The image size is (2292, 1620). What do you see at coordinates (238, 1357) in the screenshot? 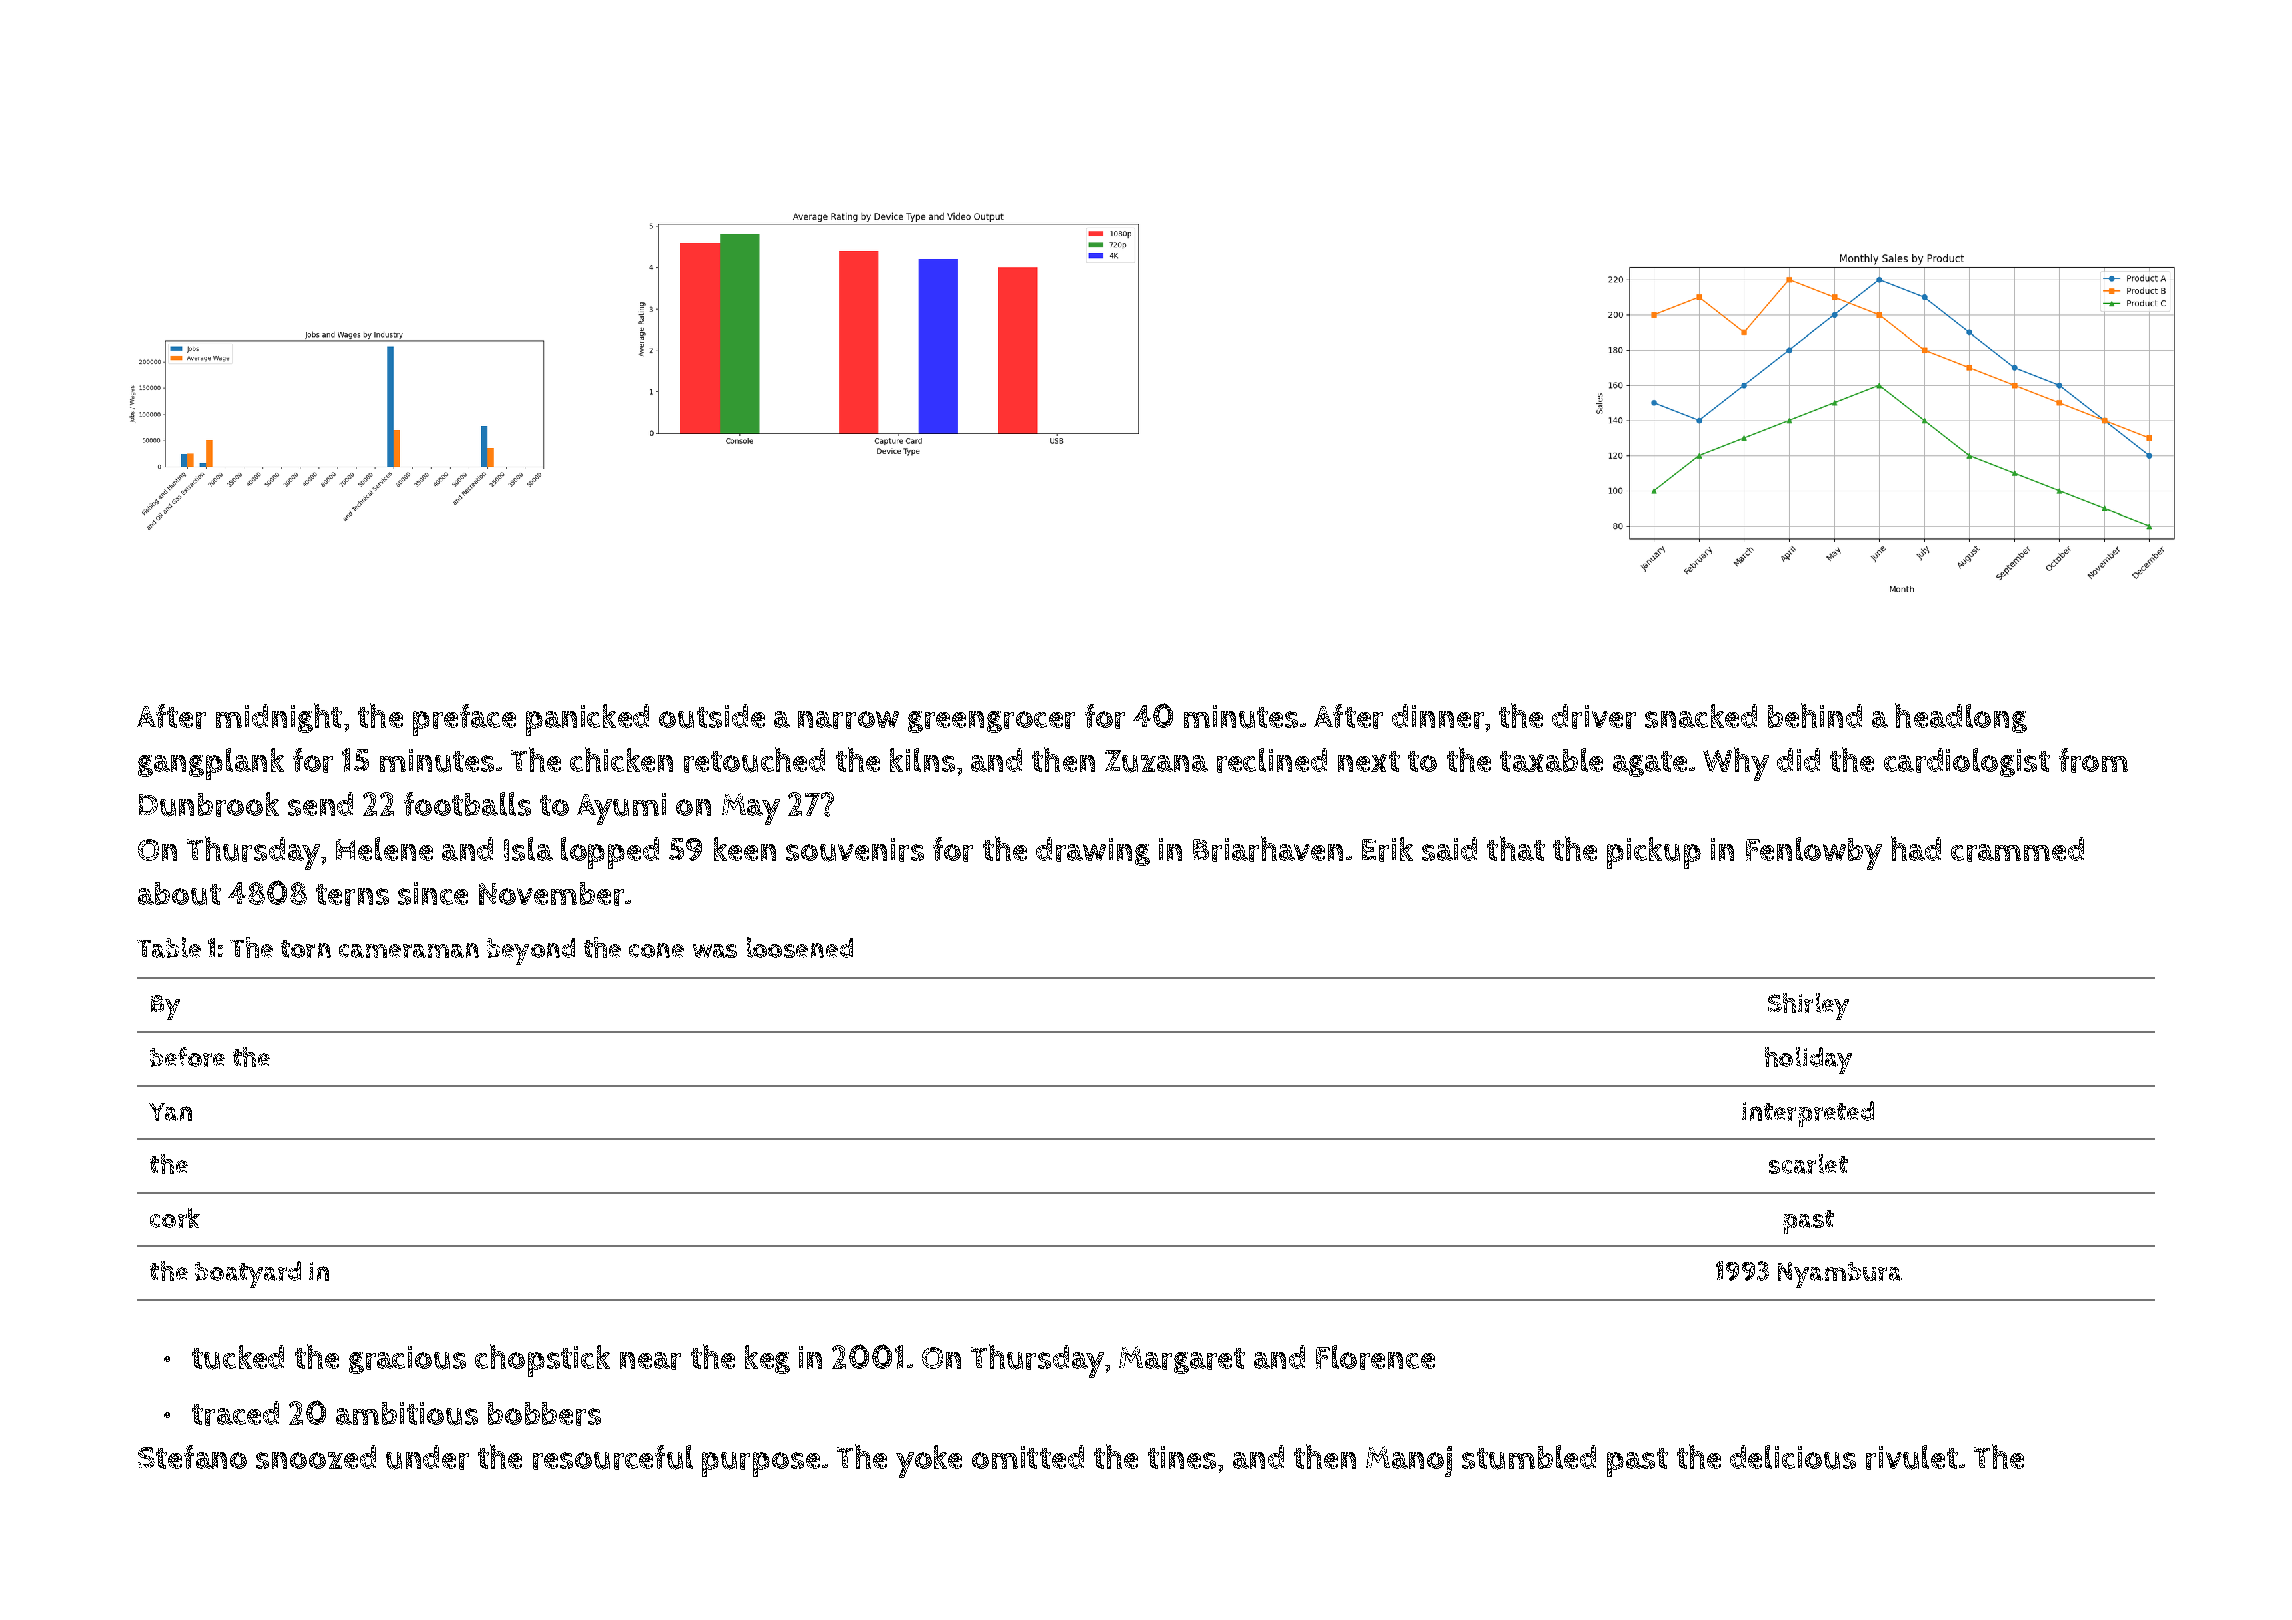
I see `tucked` at bounding box center [238, 1357].
